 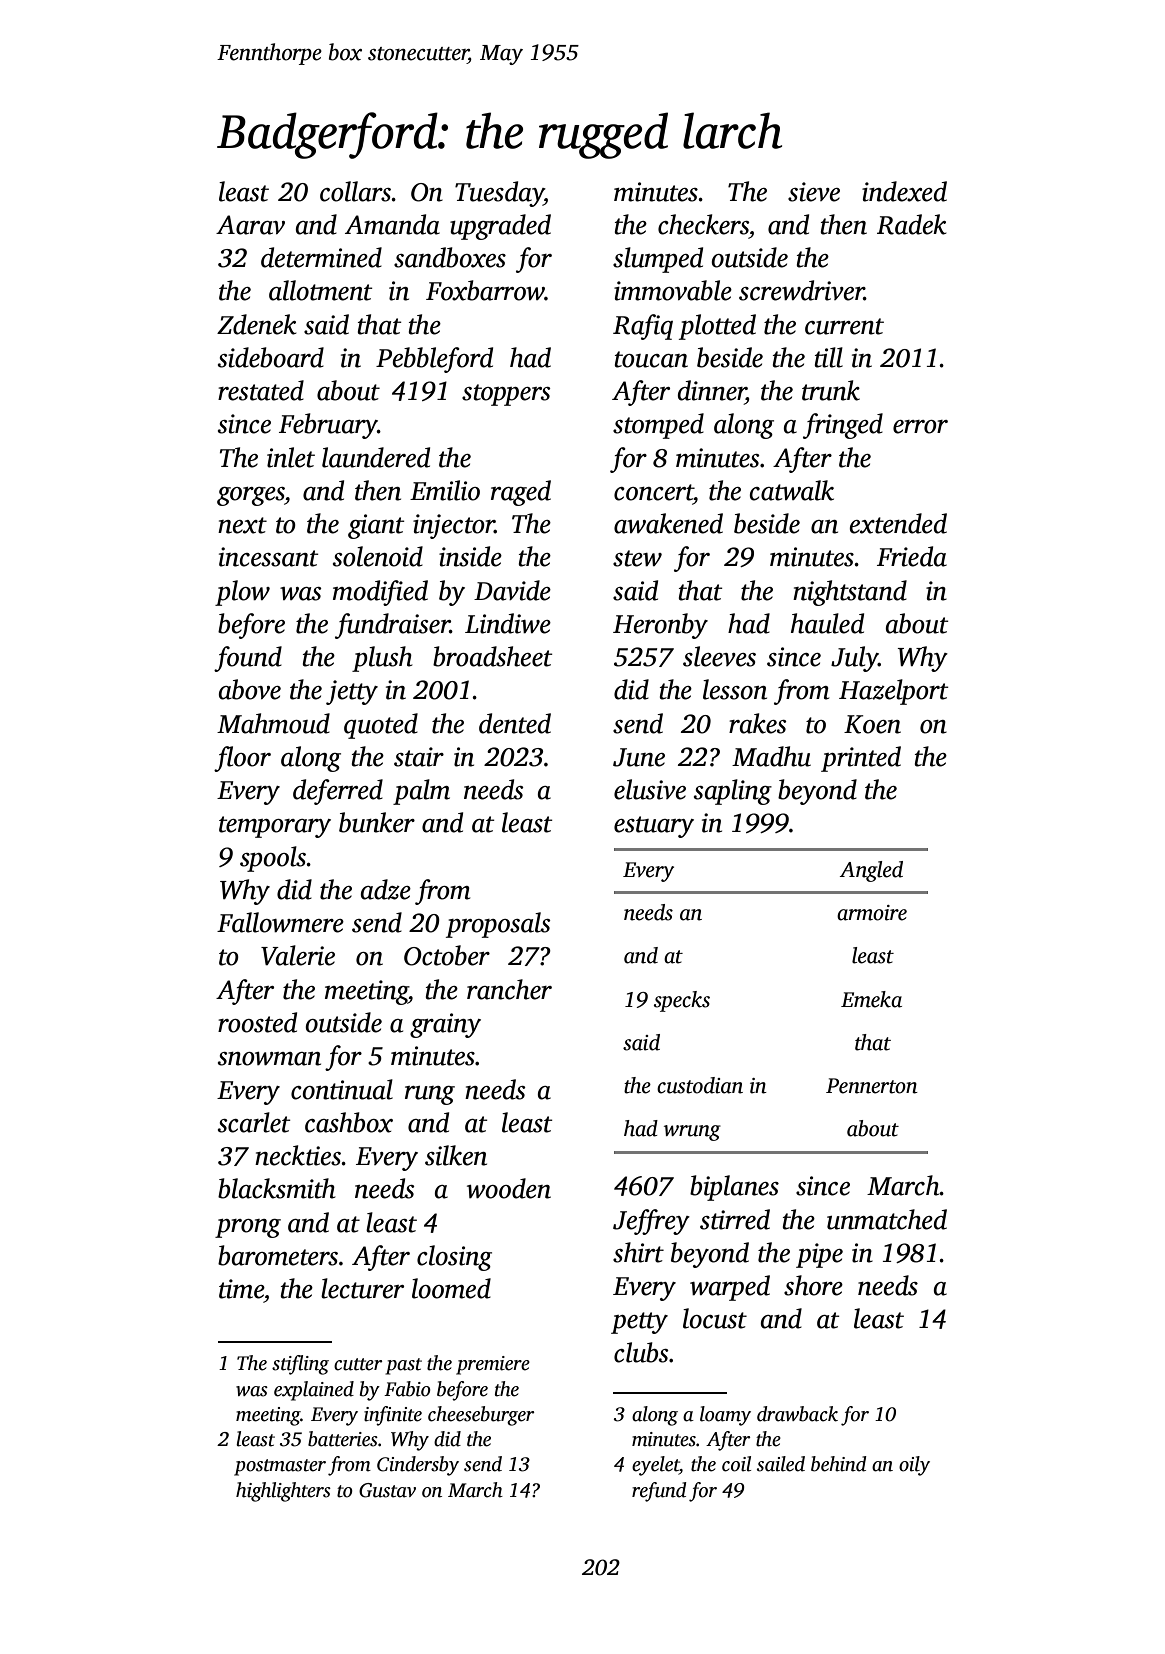 I want to click on Tuesday, so click(x=499, y=194).
